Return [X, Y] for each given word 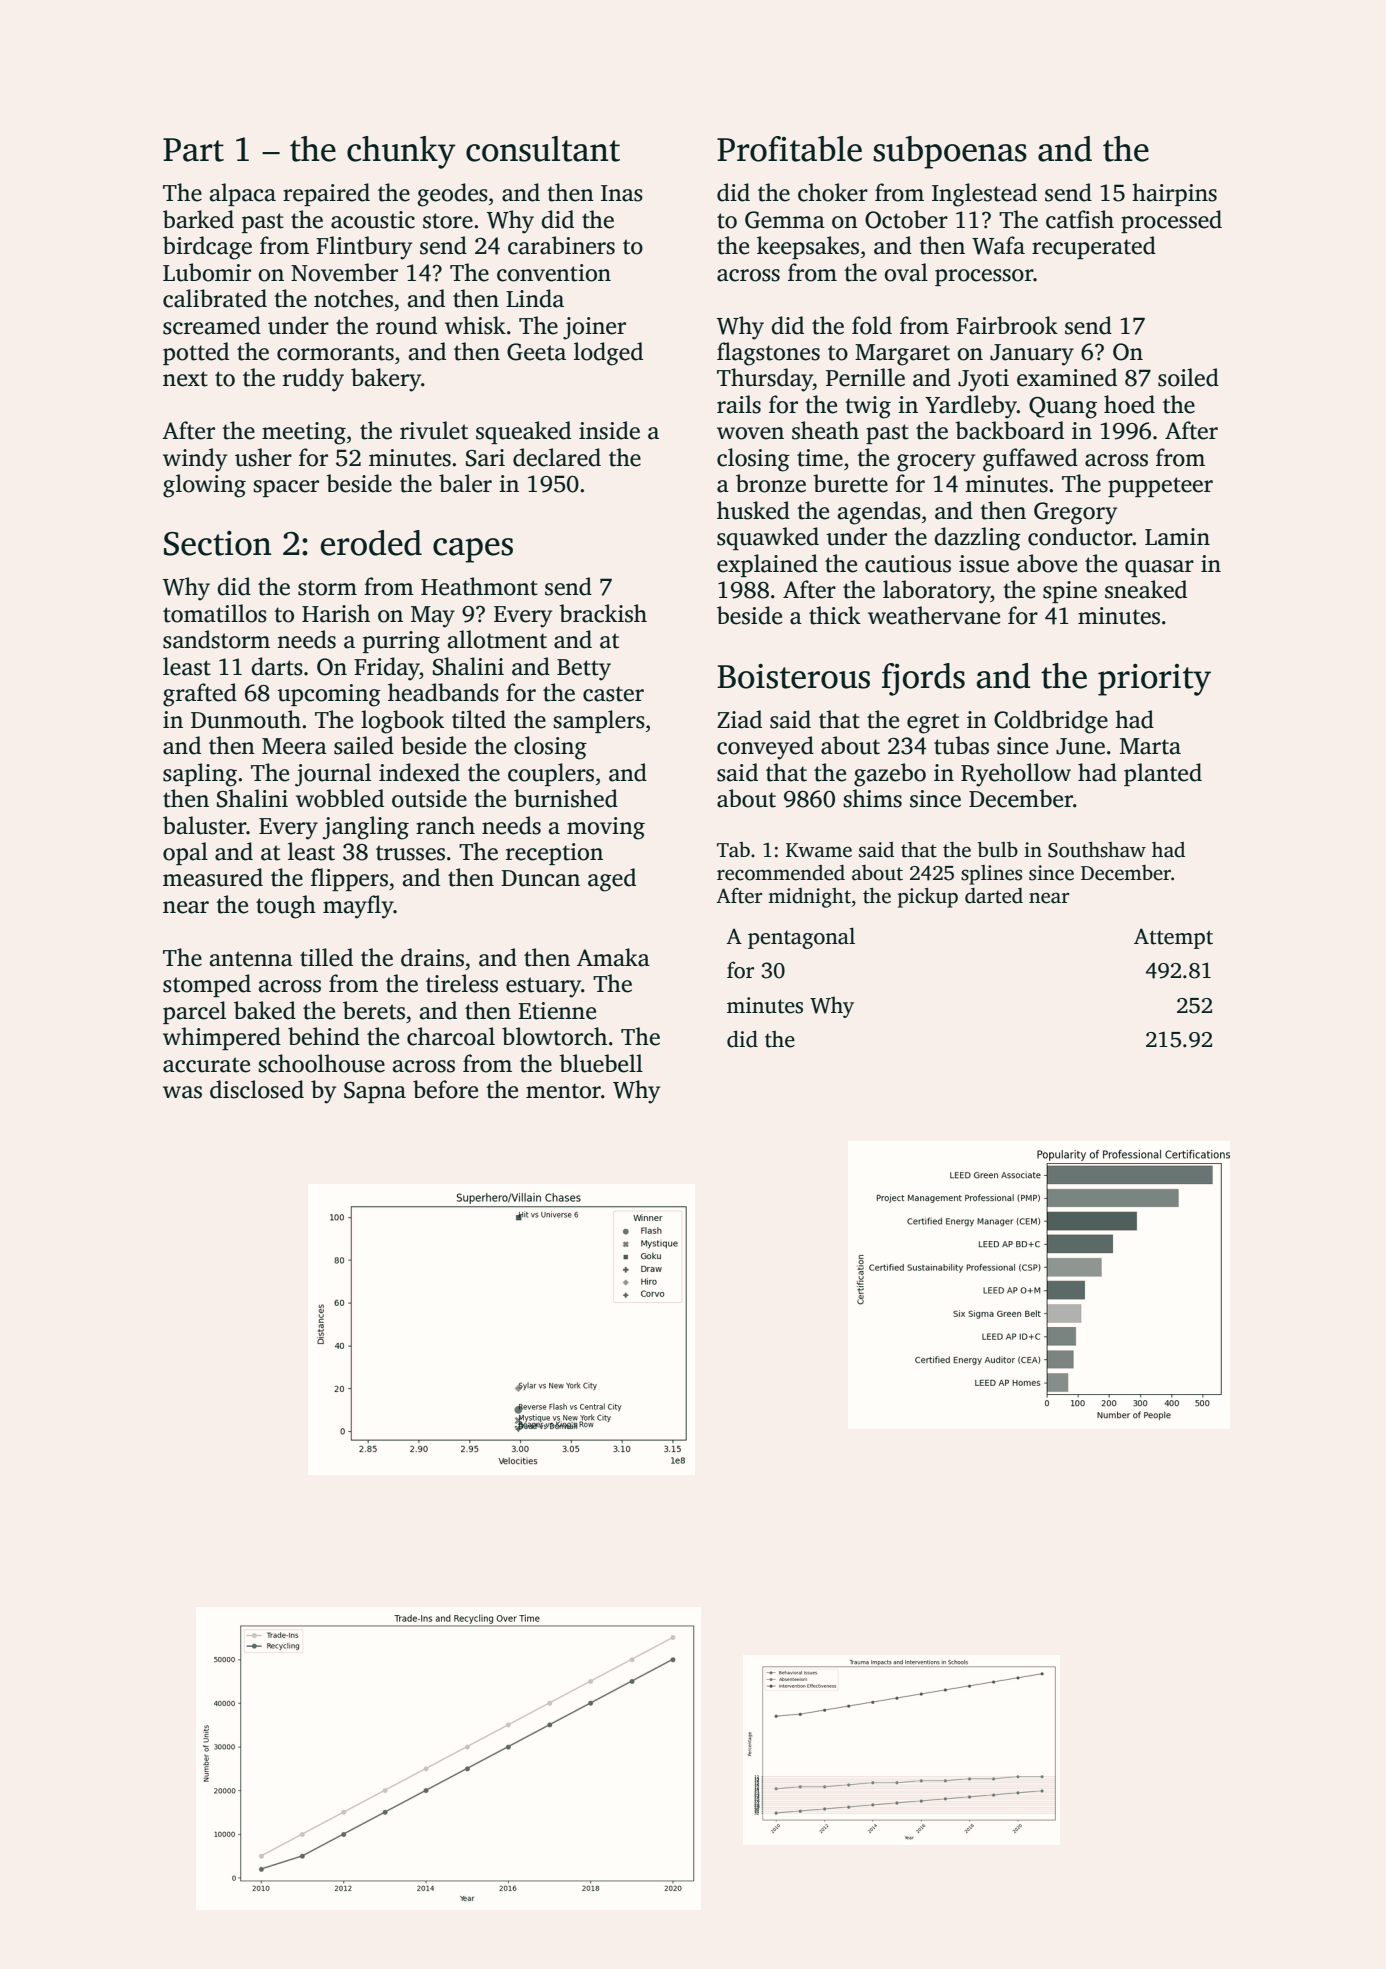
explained [767, 565]
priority [1154, 680]
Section [217, 543]
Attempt [1173, 938]
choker [833, 192]
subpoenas [950, 152]
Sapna [375, 1092]
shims [872, 798]
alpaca [243, 194]
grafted [200, 695]
